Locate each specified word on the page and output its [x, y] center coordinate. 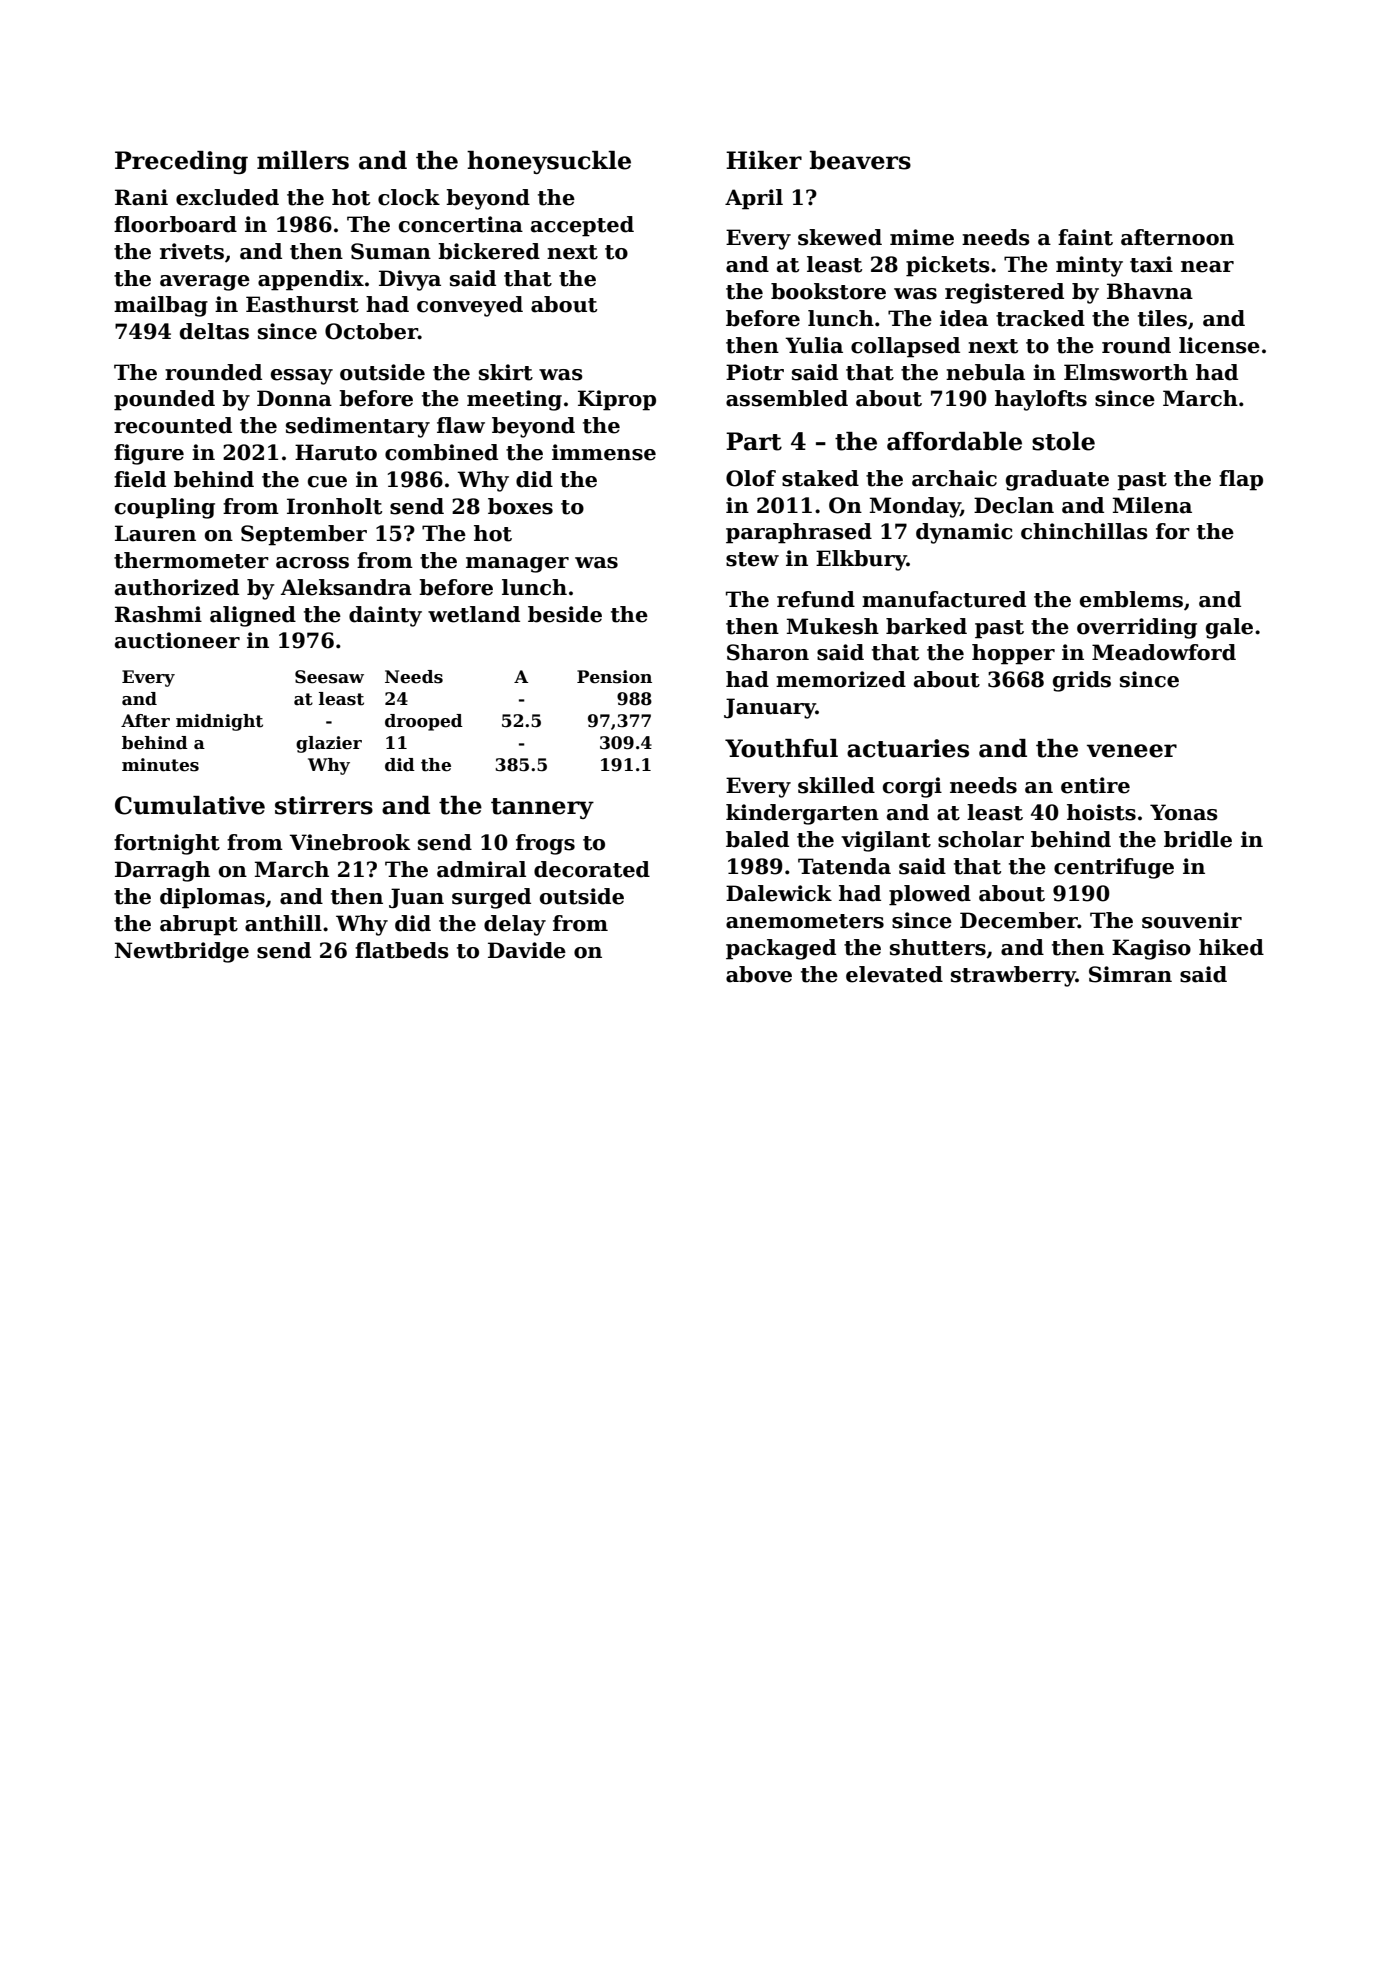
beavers [860, 160]
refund [816, 599]
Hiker [764, 160]
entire [1095, 785]
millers [303, 160]
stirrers [324, 805]
